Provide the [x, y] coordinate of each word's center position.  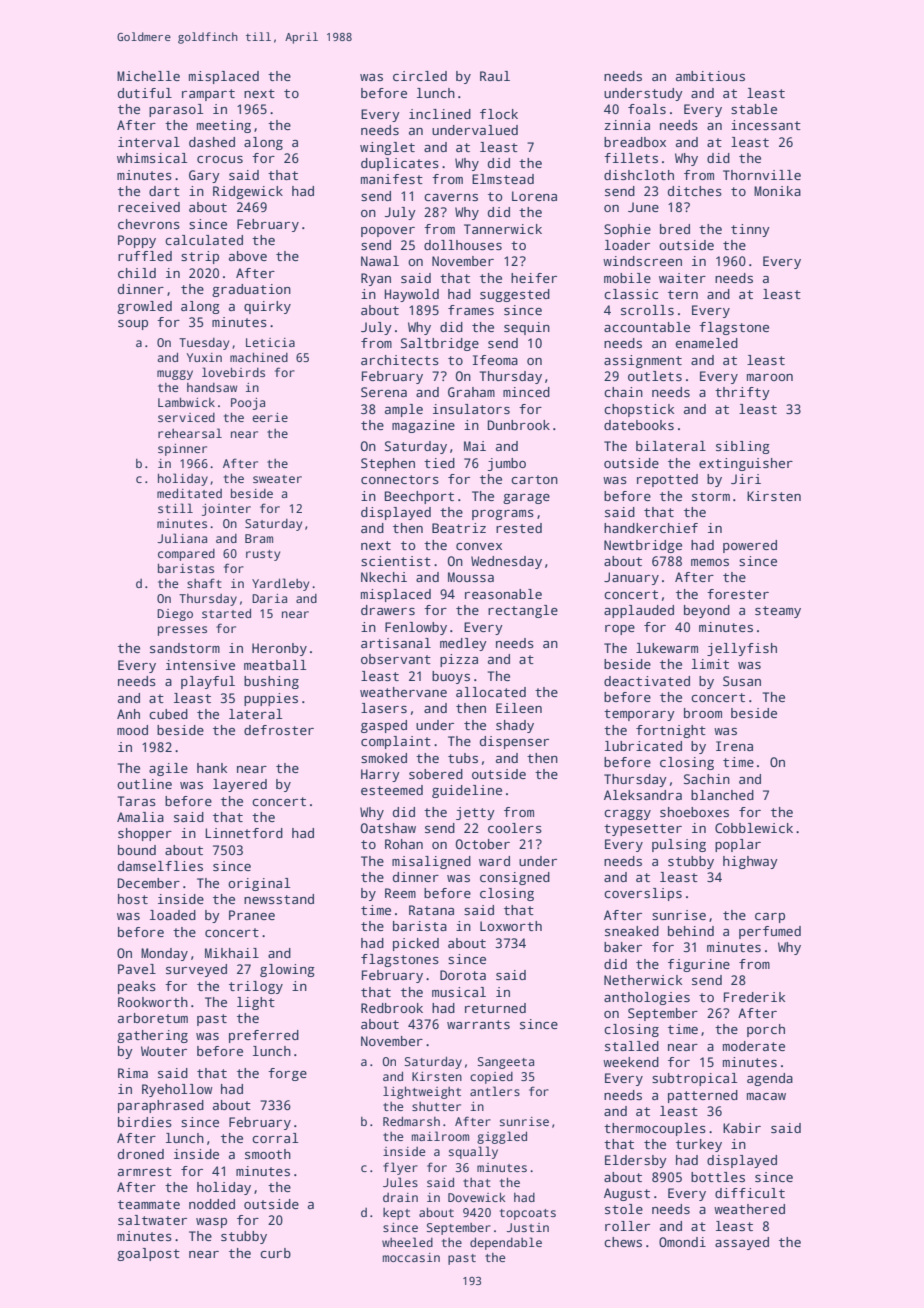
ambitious [710, 76]
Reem [400, 893]
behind [691, 931]
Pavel [137, 969]
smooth [268, 1154]
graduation [251, 290]
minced [526, 392]
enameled [707, 343]
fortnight [671, 731]
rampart [208, 95]
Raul [495, 76]
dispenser [514, 742]
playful [208, 682]
